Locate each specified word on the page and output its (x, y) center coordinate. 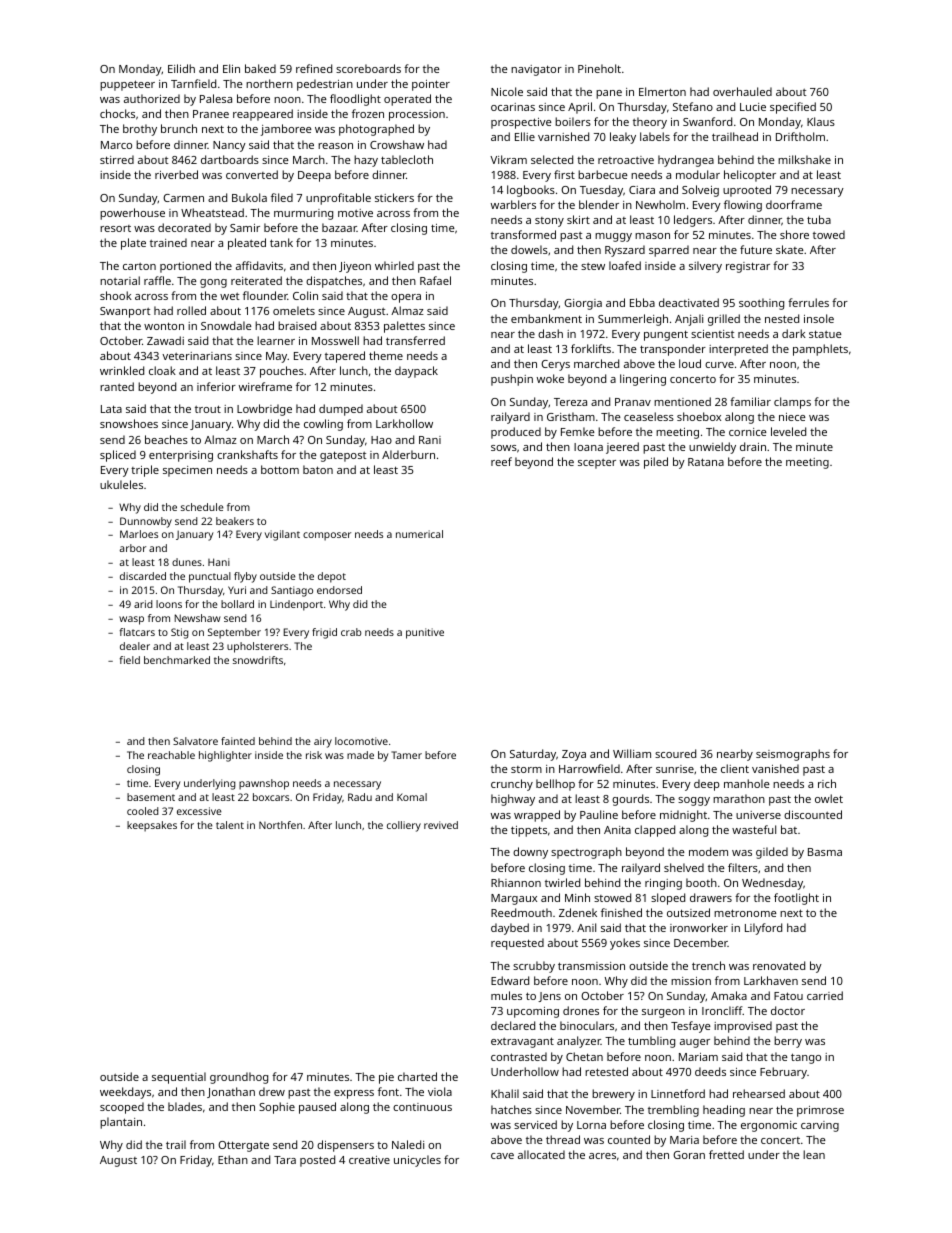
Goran (689, 1155)
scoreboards (368, 68)
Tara (285, 1160)
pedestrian (325, 85)
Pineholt (599, 68)
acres (602, 1156)
